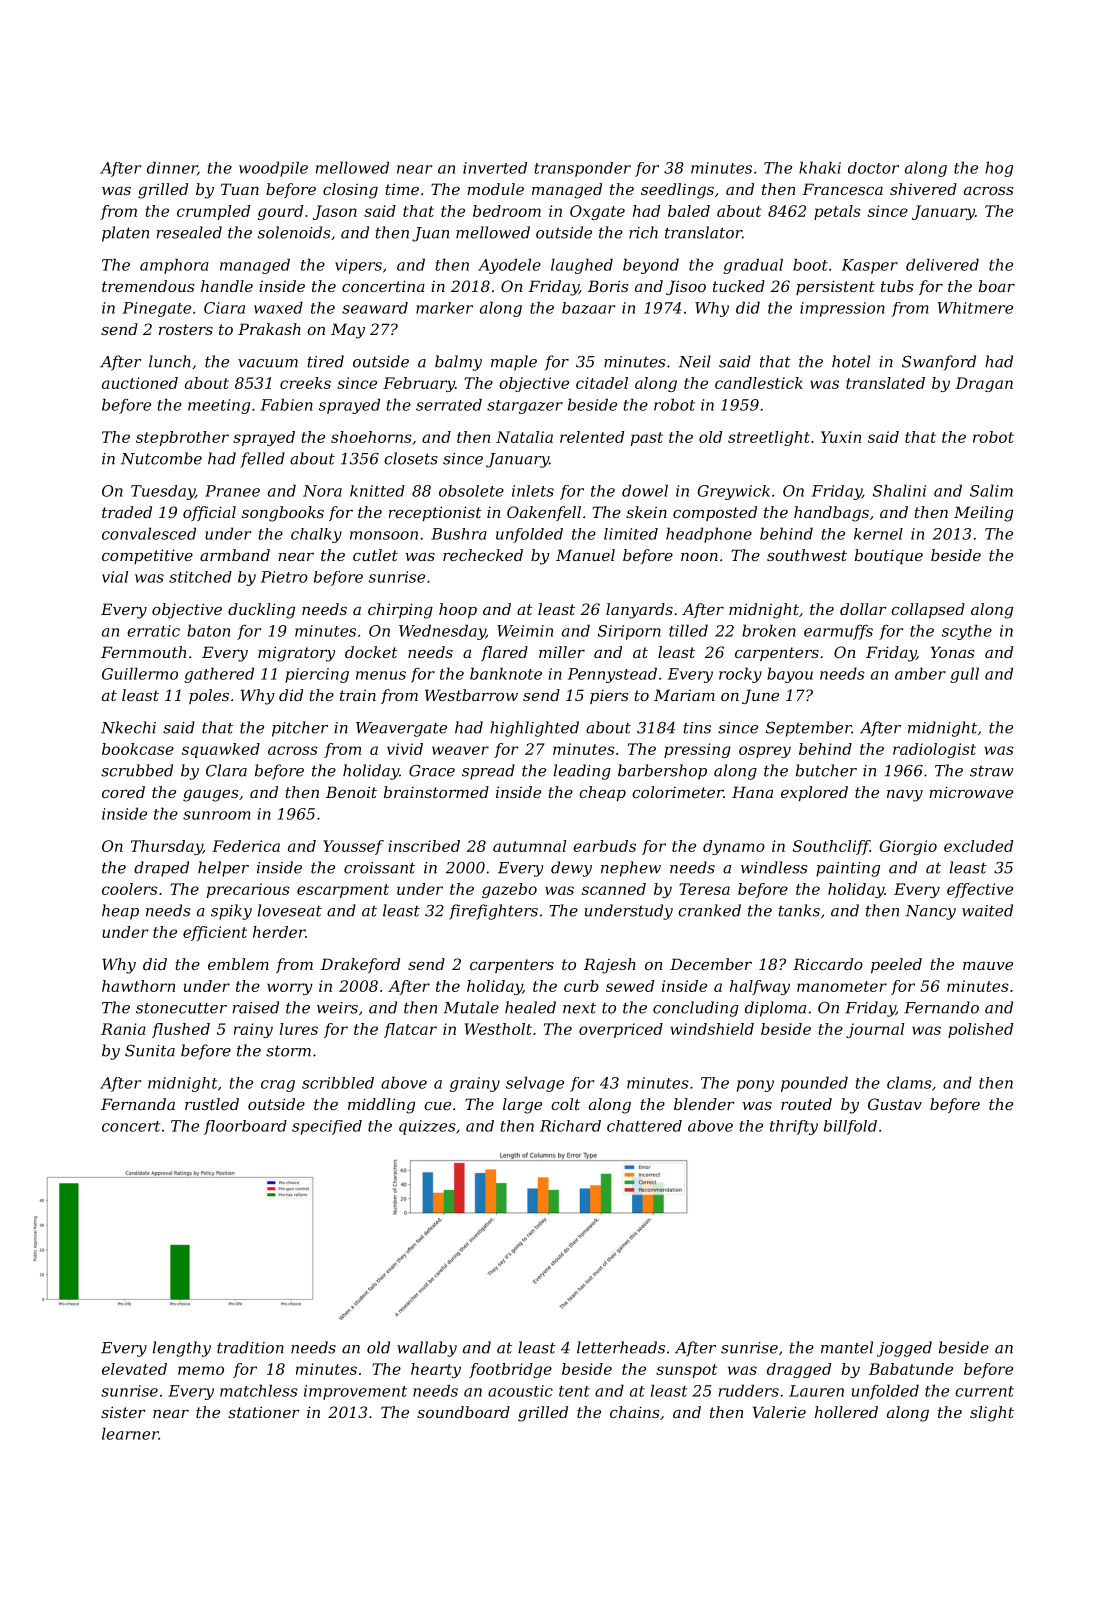 The image size is (1115, 1615). What do you see at coordinates (327, 1127) in the document?
I see `specified` at bounding box center [327, 1127].
